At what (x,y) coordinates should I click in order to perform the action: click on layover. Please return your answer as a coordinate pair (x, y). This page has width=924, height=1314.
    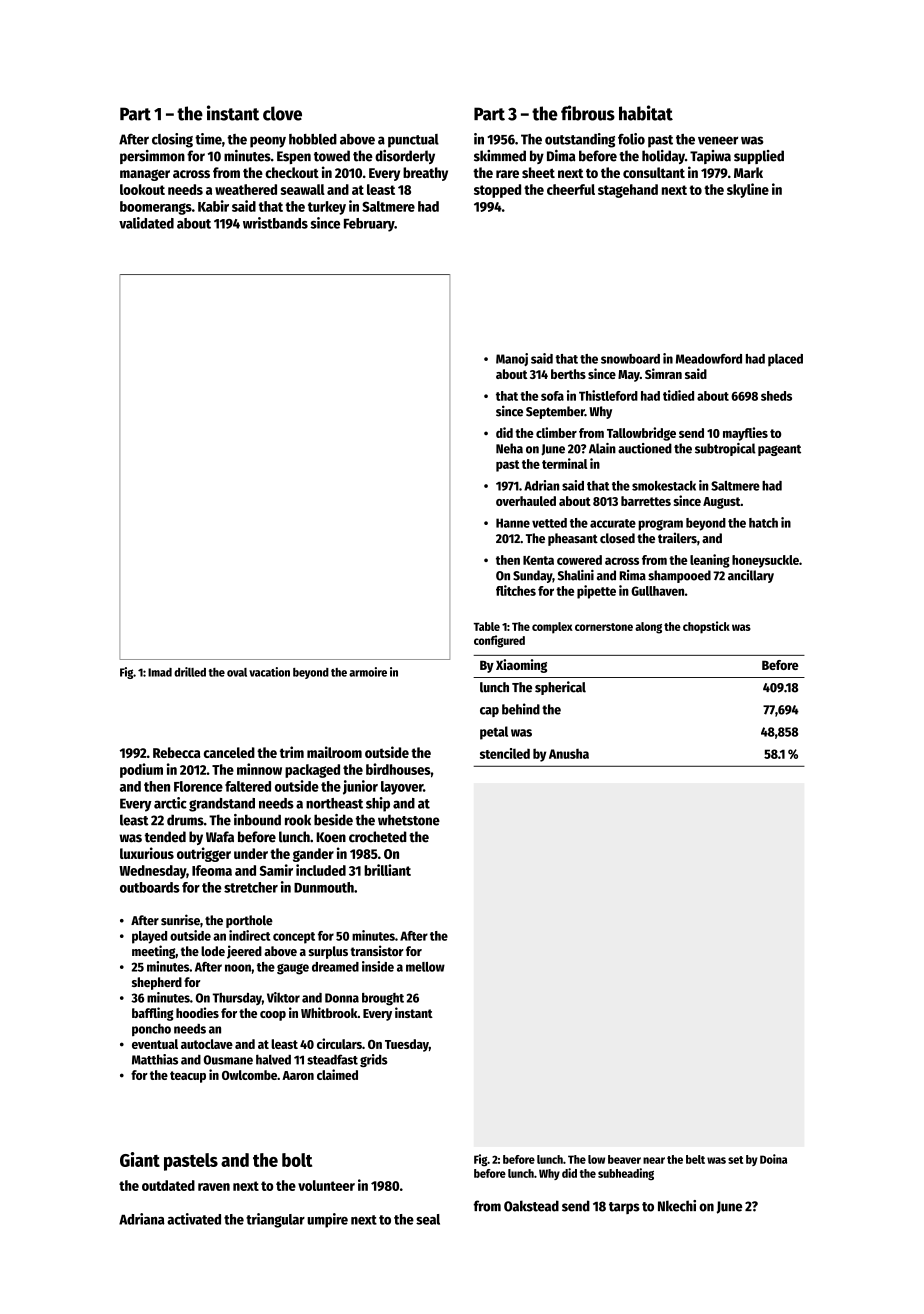
    Looking at the image, I should click on (402, 788).
